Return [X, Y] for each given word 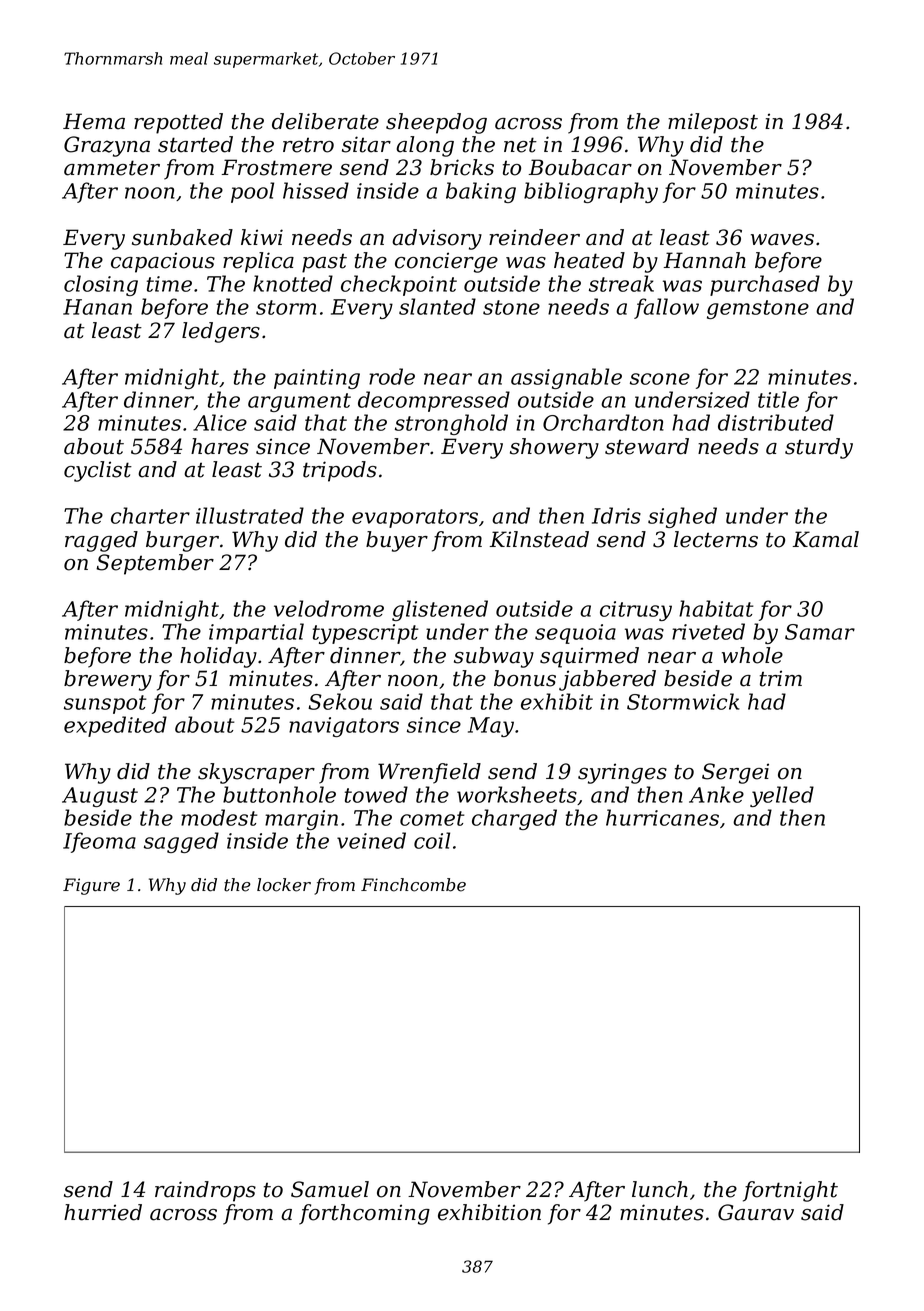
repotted [178, 123]
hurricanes [662, 817]
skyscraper [256, 773]
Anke [716, 794]
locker [284, 885]
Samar [820, 632]
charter [150, 515]
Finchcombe [413, 885]
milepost [713, 123]
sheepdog [436, 123]
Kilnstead [539, 539]
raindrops [205, 1191]
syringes [622, 773]
